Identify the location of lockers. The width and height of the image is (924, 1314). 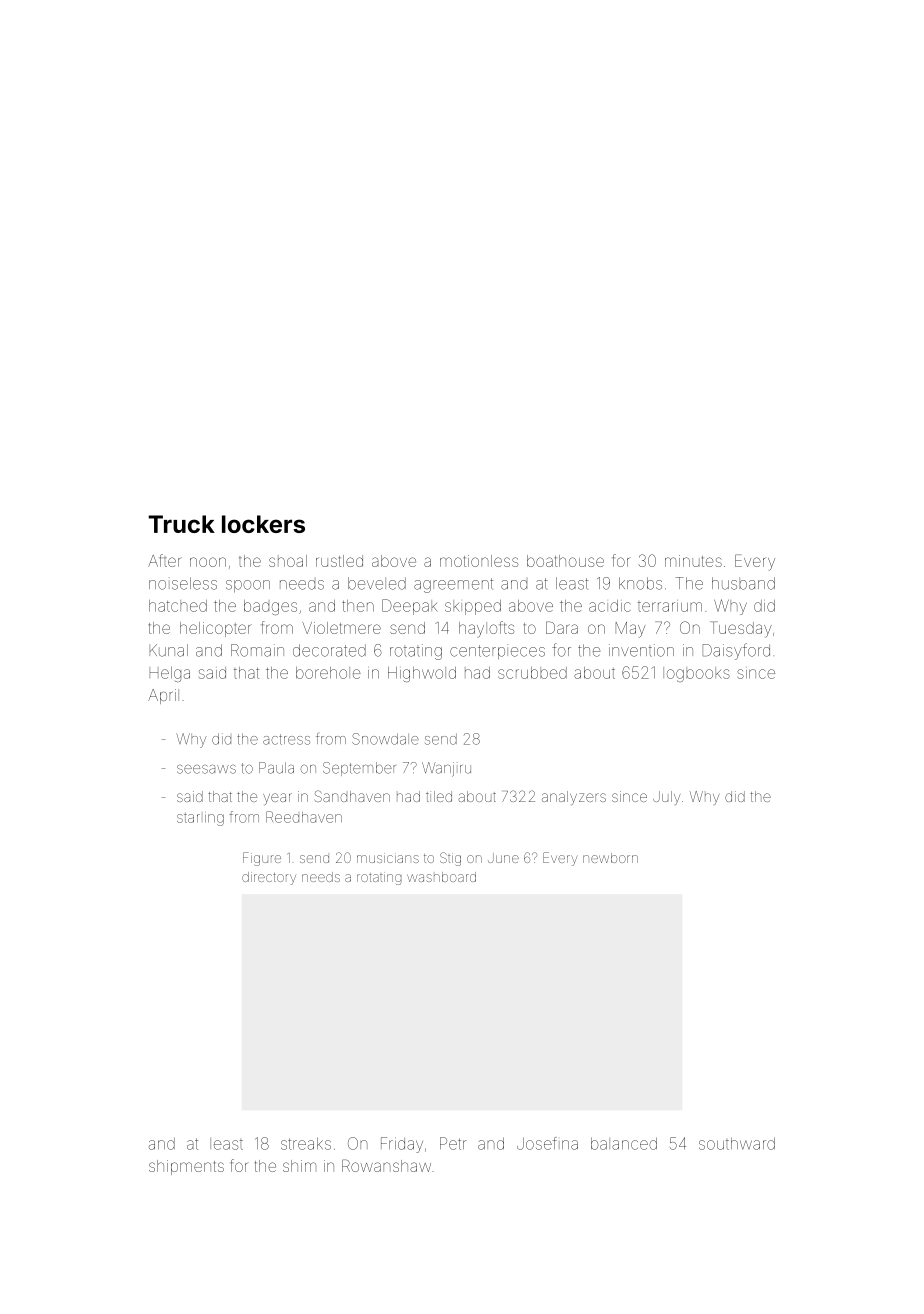
(263, 524).
